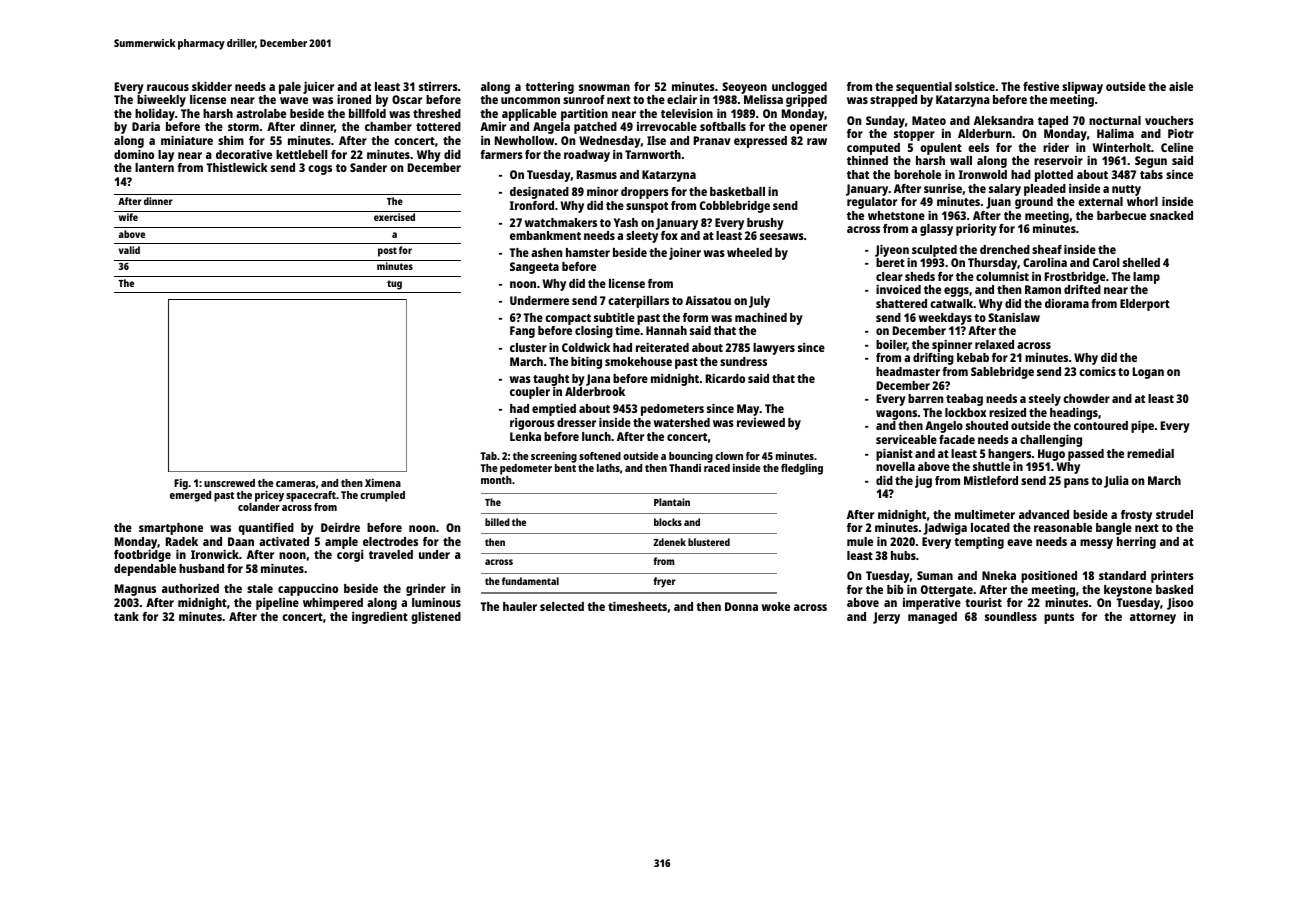  I want to click on novella, so click(895, 466).
